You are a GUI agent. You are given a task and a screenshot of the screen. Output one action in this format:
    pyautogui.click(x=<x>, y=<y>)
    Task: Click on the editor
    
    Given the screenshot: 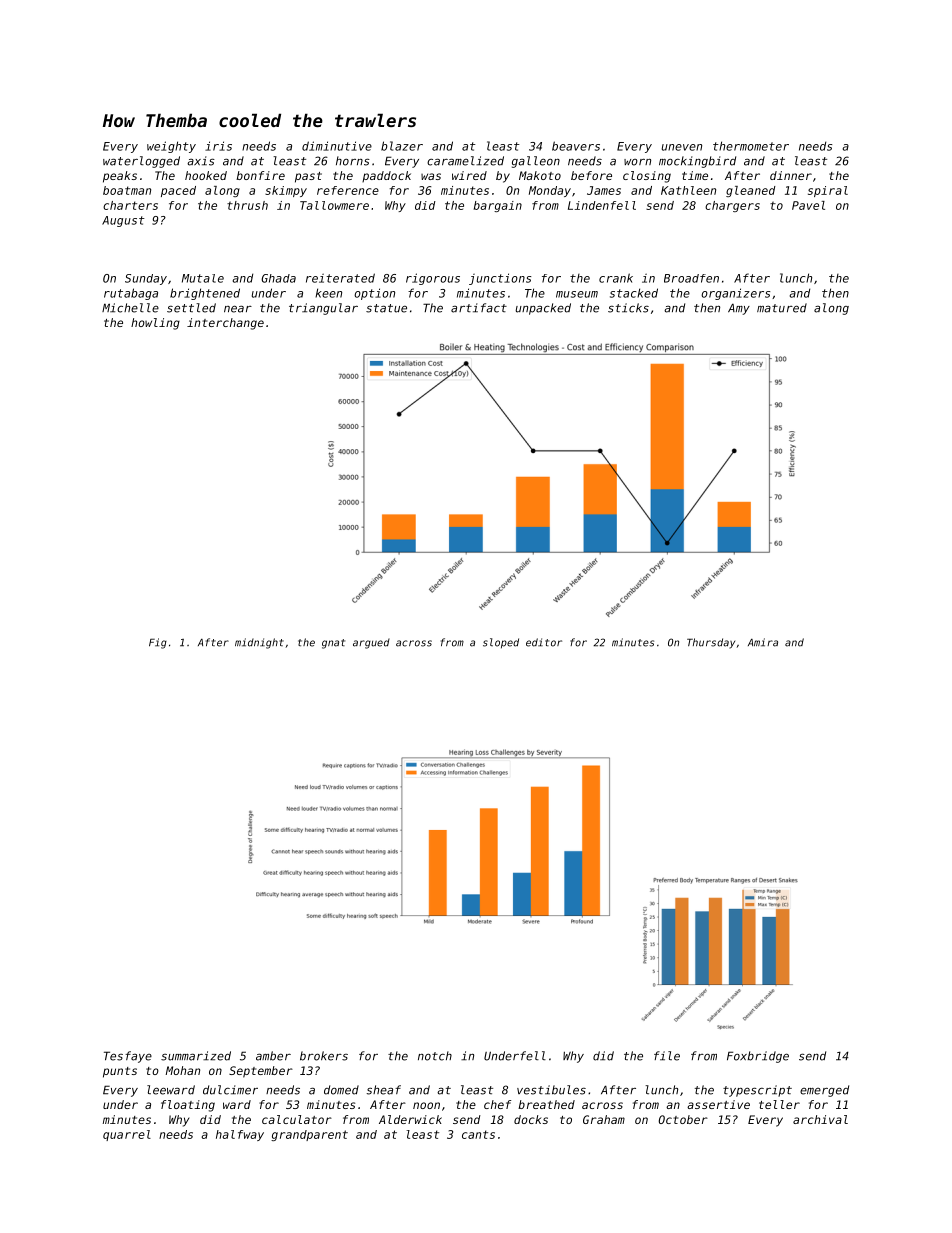 What is the action you would take?
    pyautogui.click(x=544, y=642)
